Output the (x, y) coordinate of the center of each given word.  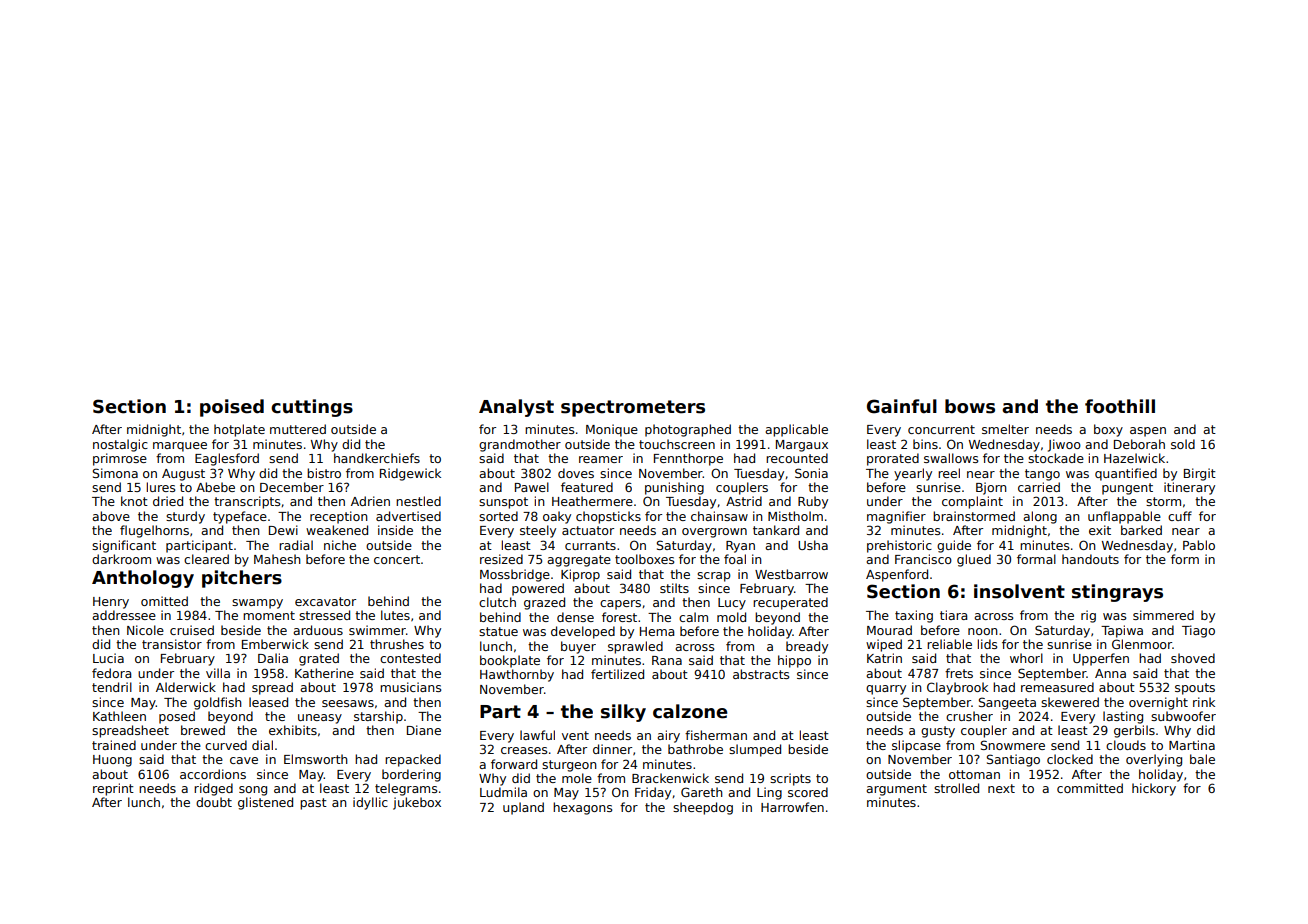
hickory (1154, 789)
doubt (214, 802)
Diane (424, 730)
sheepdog (703, 808)
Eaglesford (227, 459)
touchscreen (677, 444)
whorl (1026, 658)
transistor (172, 644)
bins (925, 444)
